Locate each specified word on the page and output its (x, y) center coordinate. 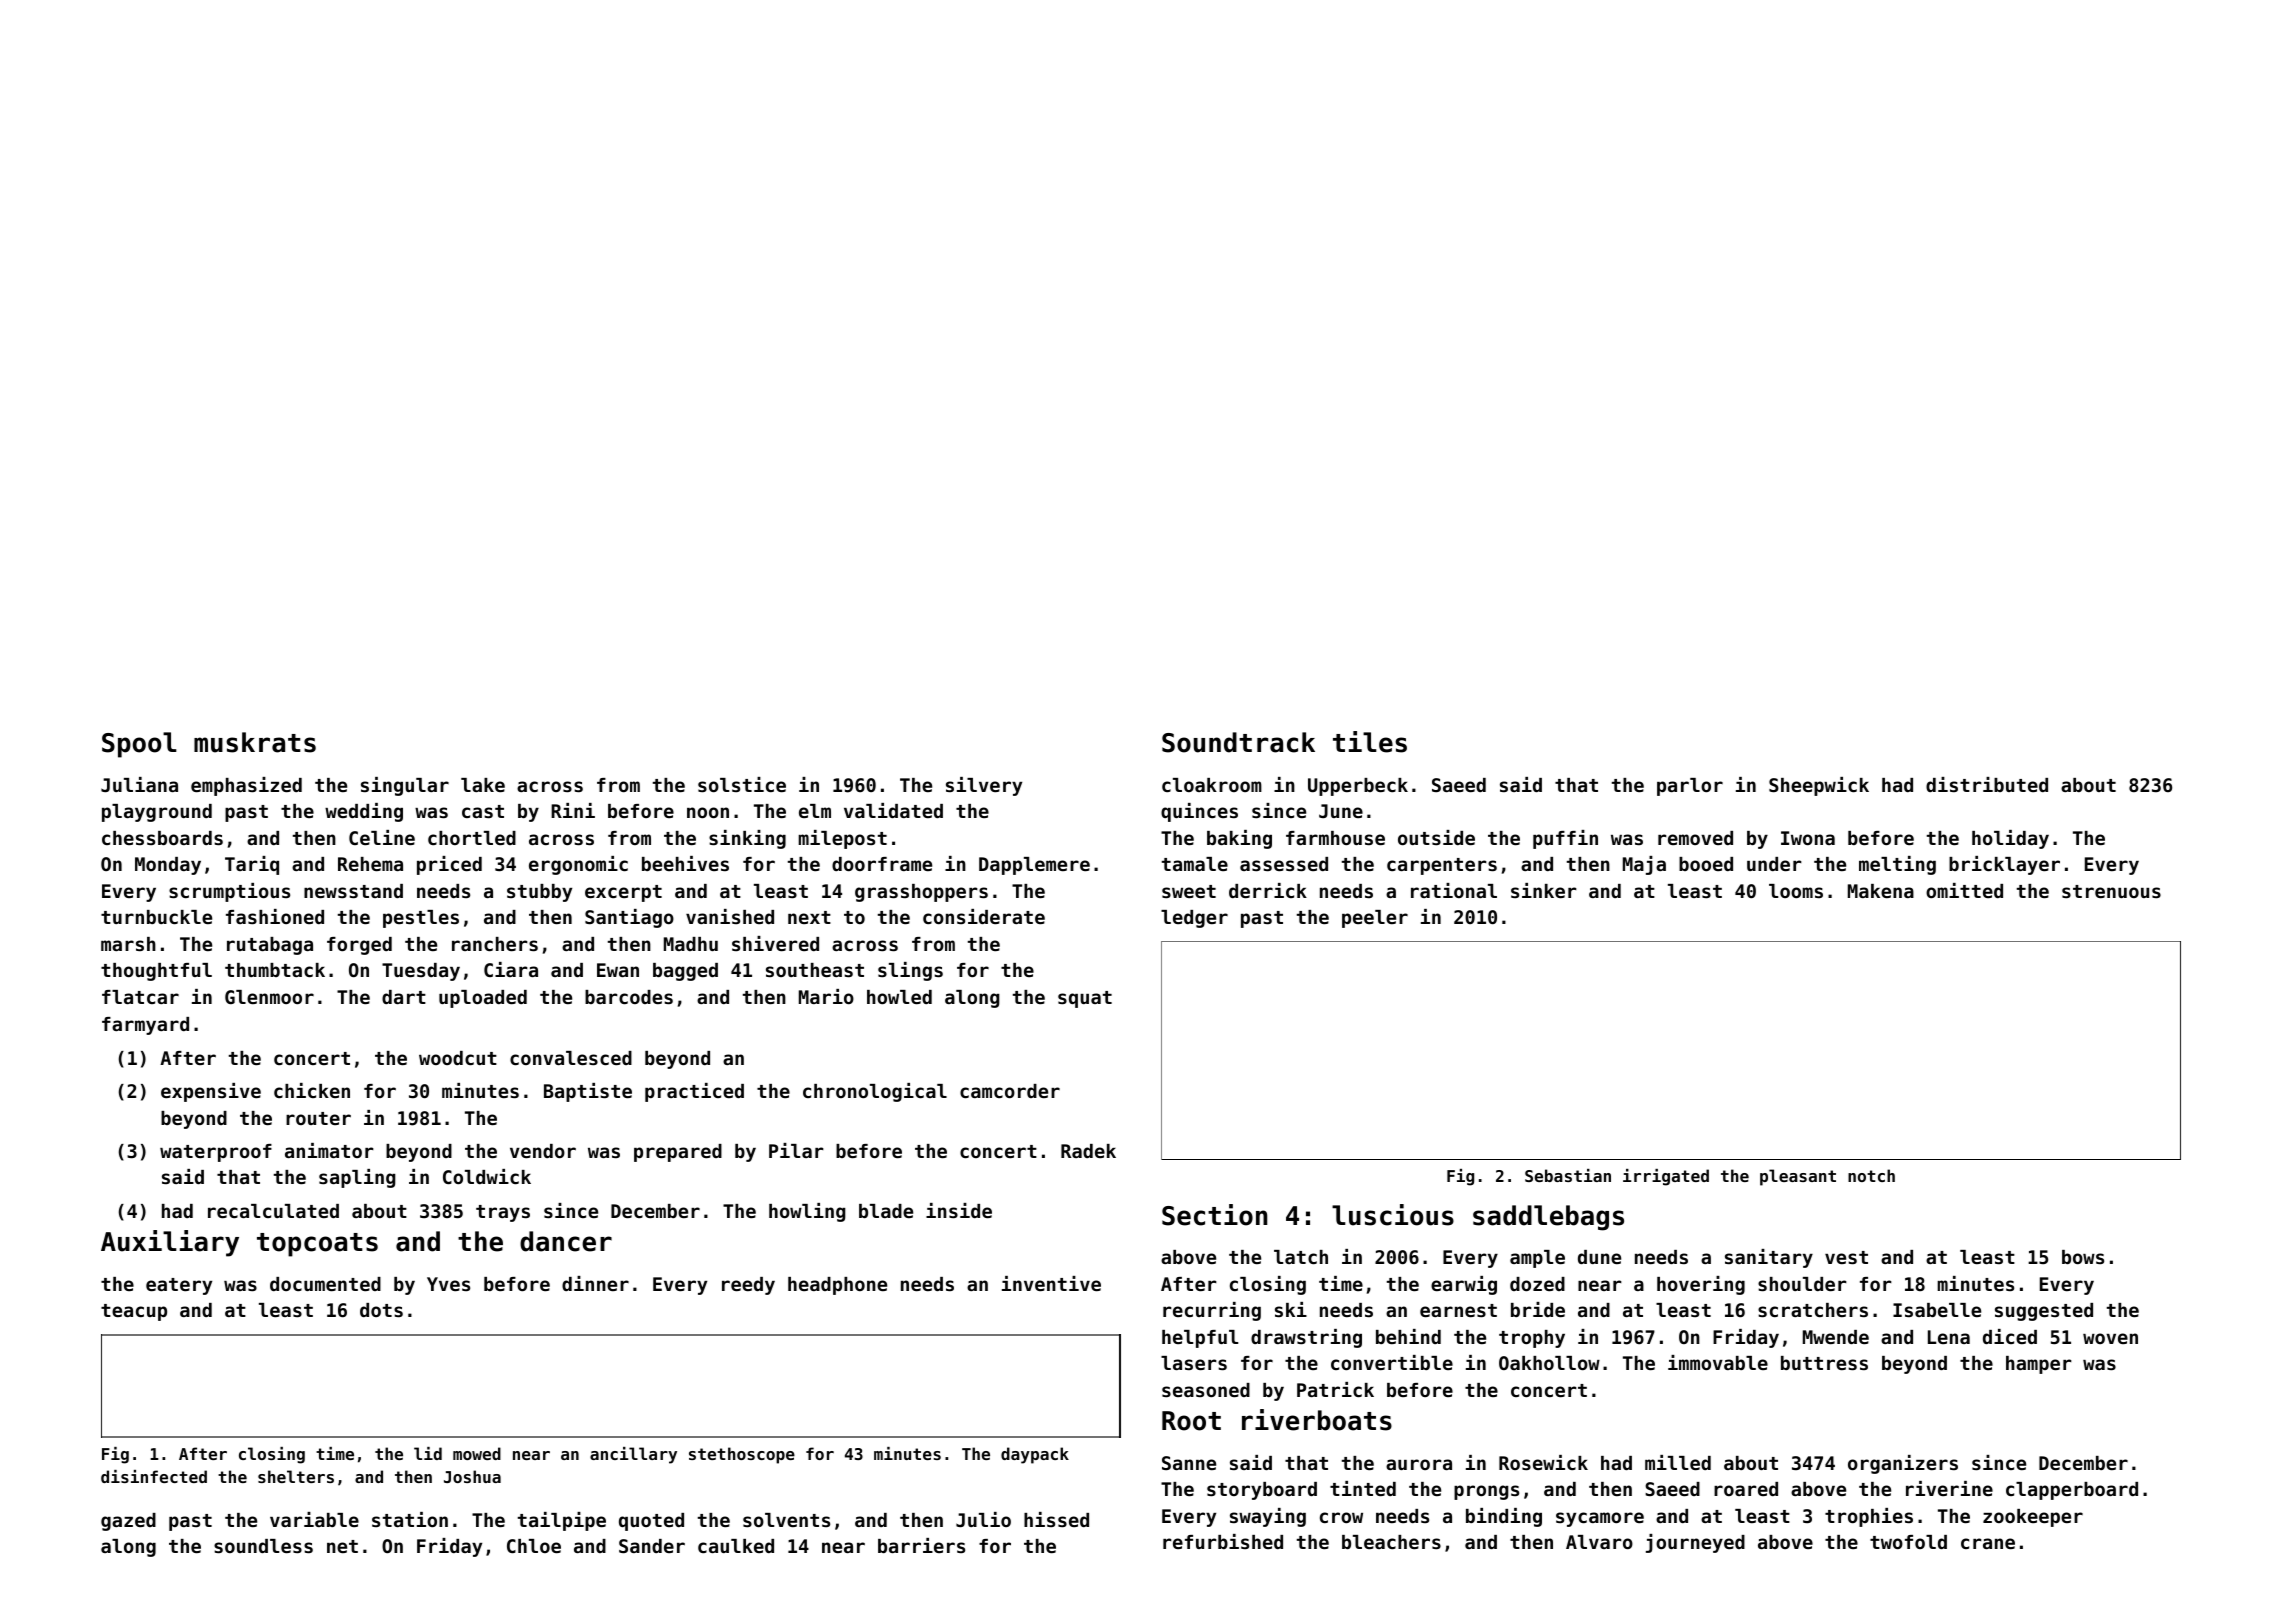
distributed (1987, 784)
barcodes (629, 997)
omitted (1964, 890)
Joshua (472, 1476)
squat (1085, 999)
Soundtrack (1238, 742)
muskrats (255, 742)
